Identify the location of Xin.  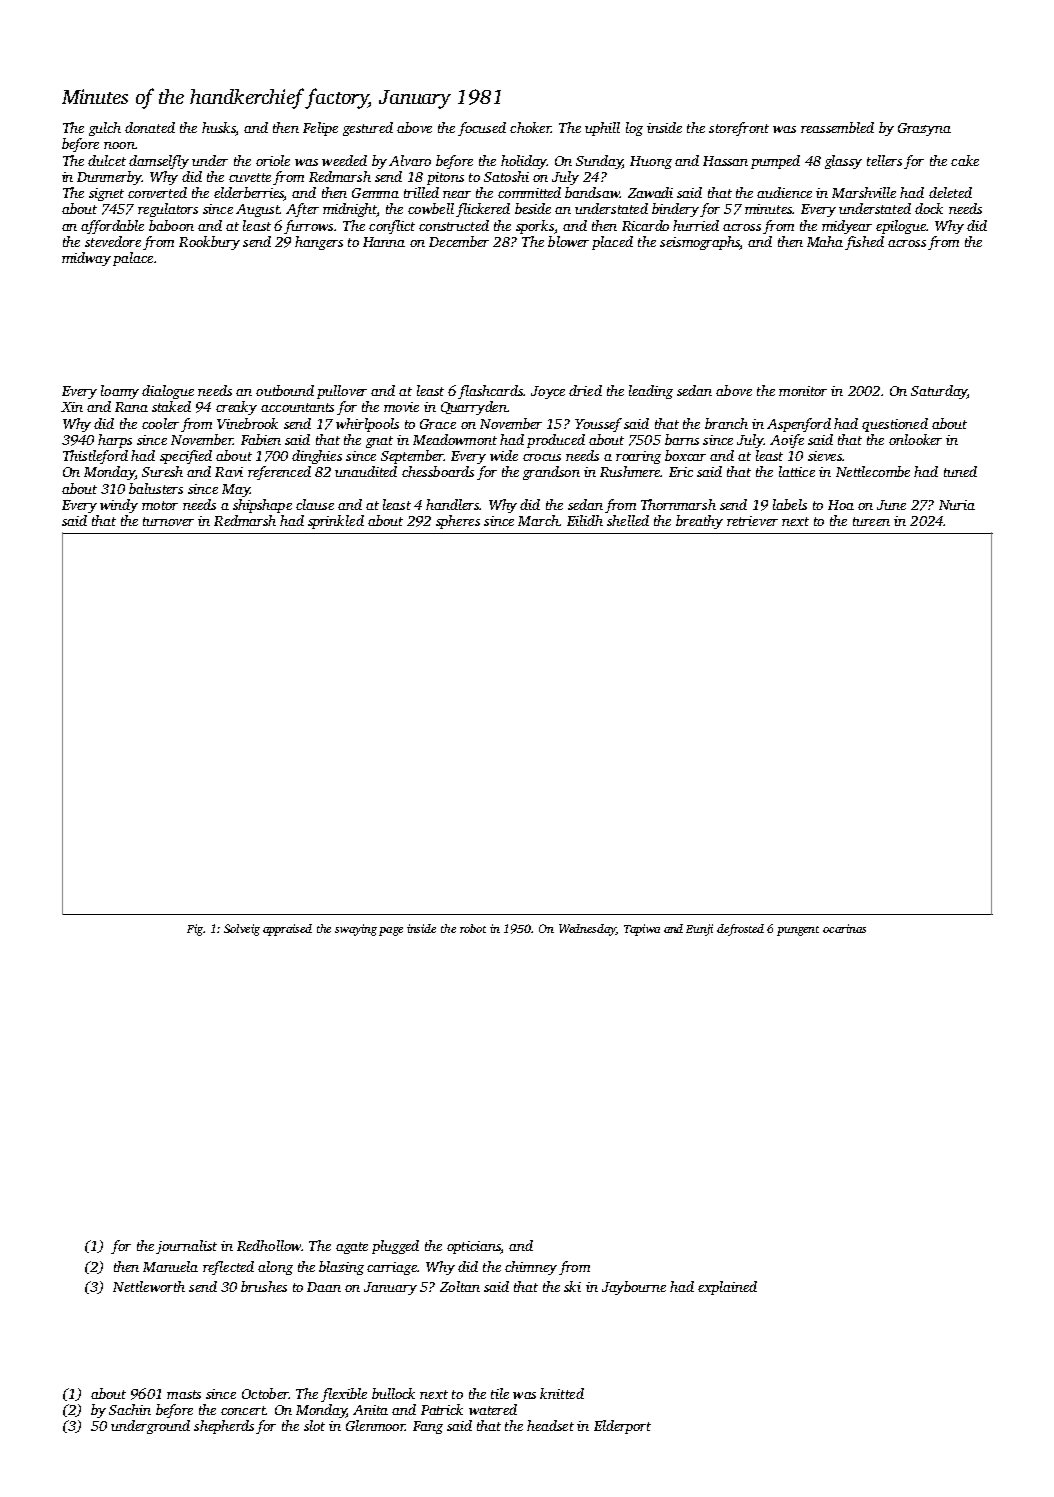
(72, 407).
